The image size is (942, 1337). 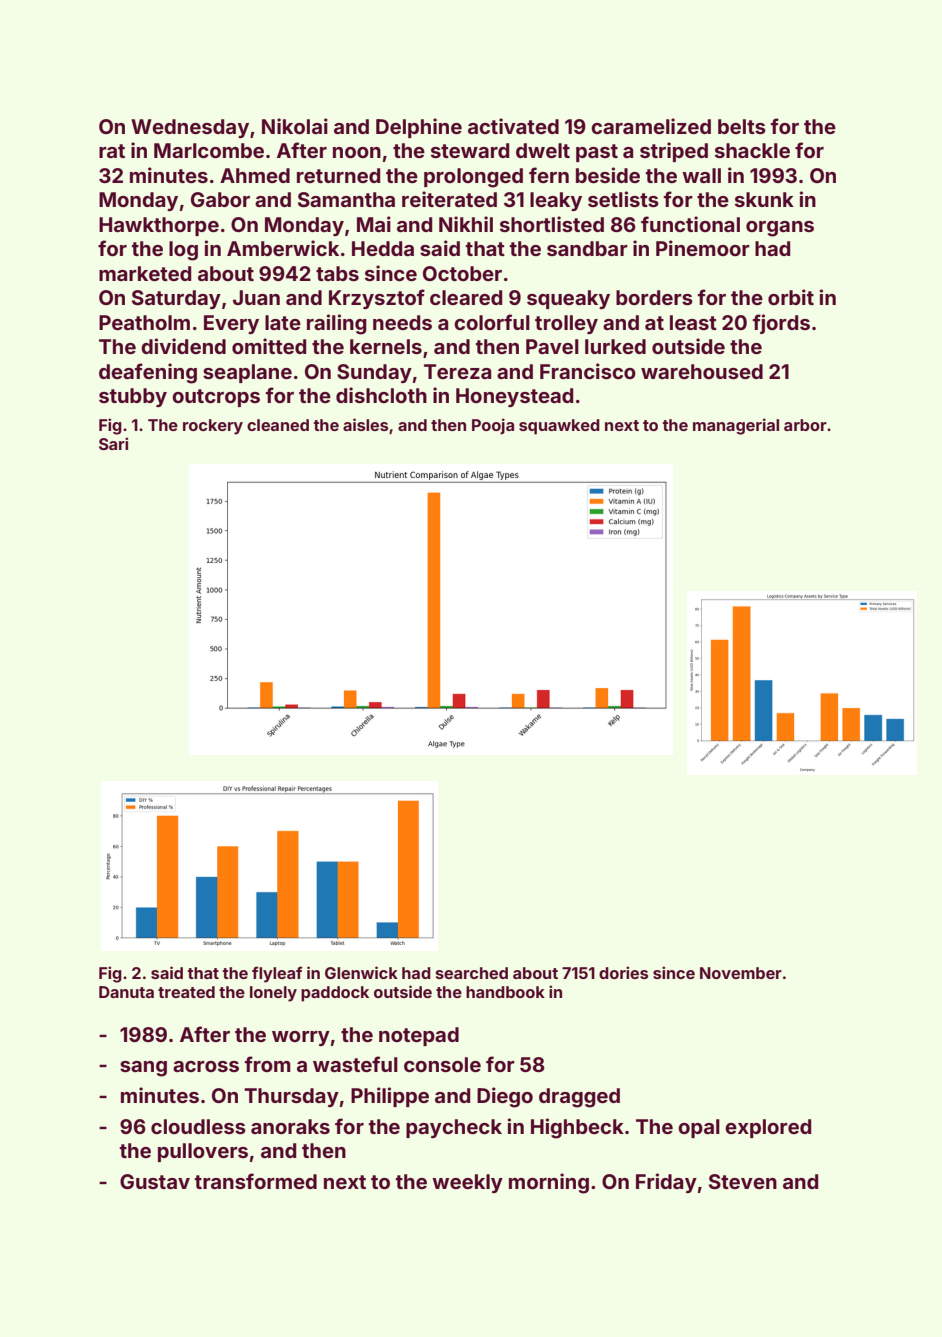 What do you see at coordinates (467, 1183) in the page?
I see `weekly` at bounding box center [467, 1183].
